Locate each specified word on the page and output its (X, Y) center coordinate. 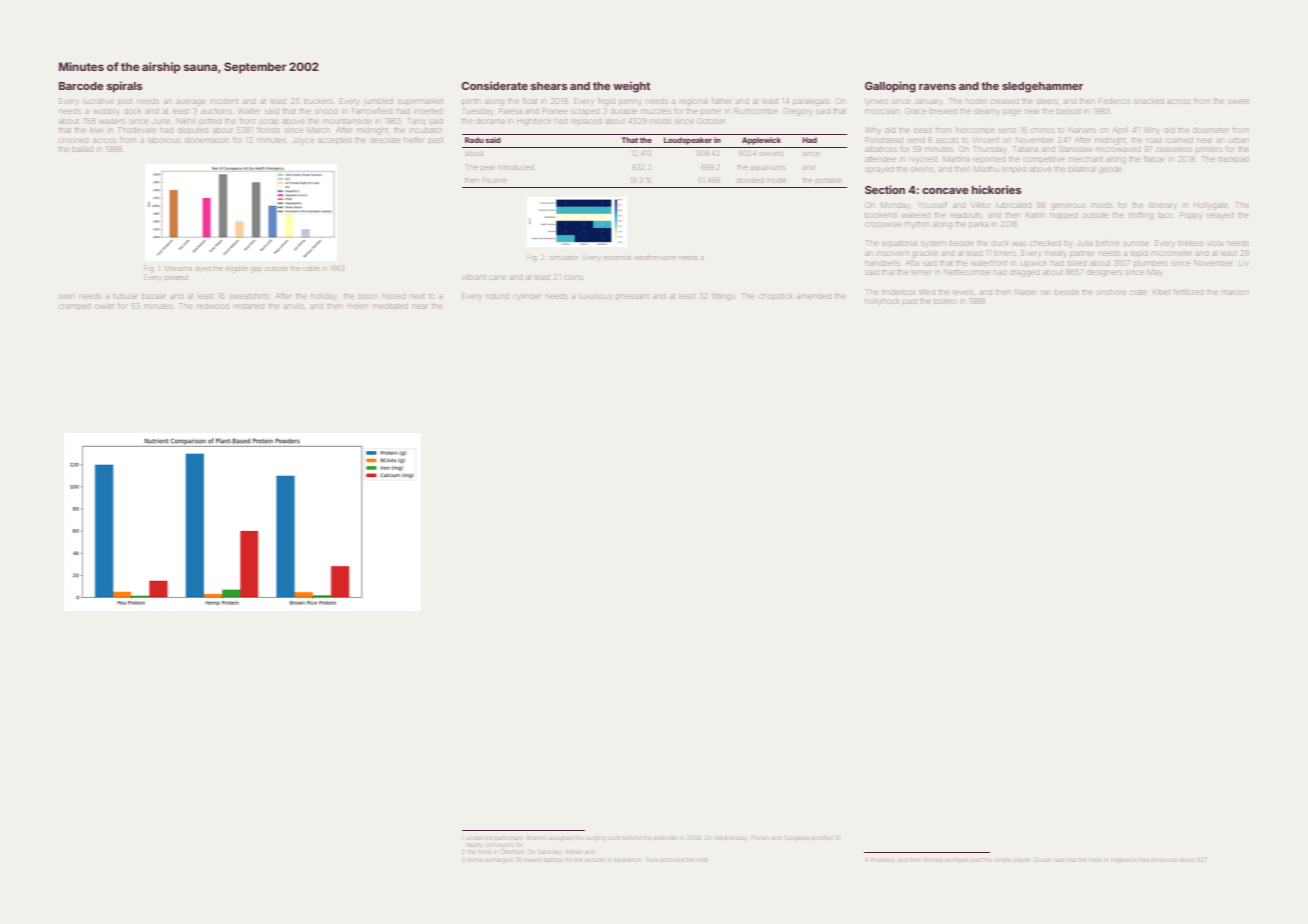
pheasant (632, 296)
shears (549, 86)
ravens (937, 87)
